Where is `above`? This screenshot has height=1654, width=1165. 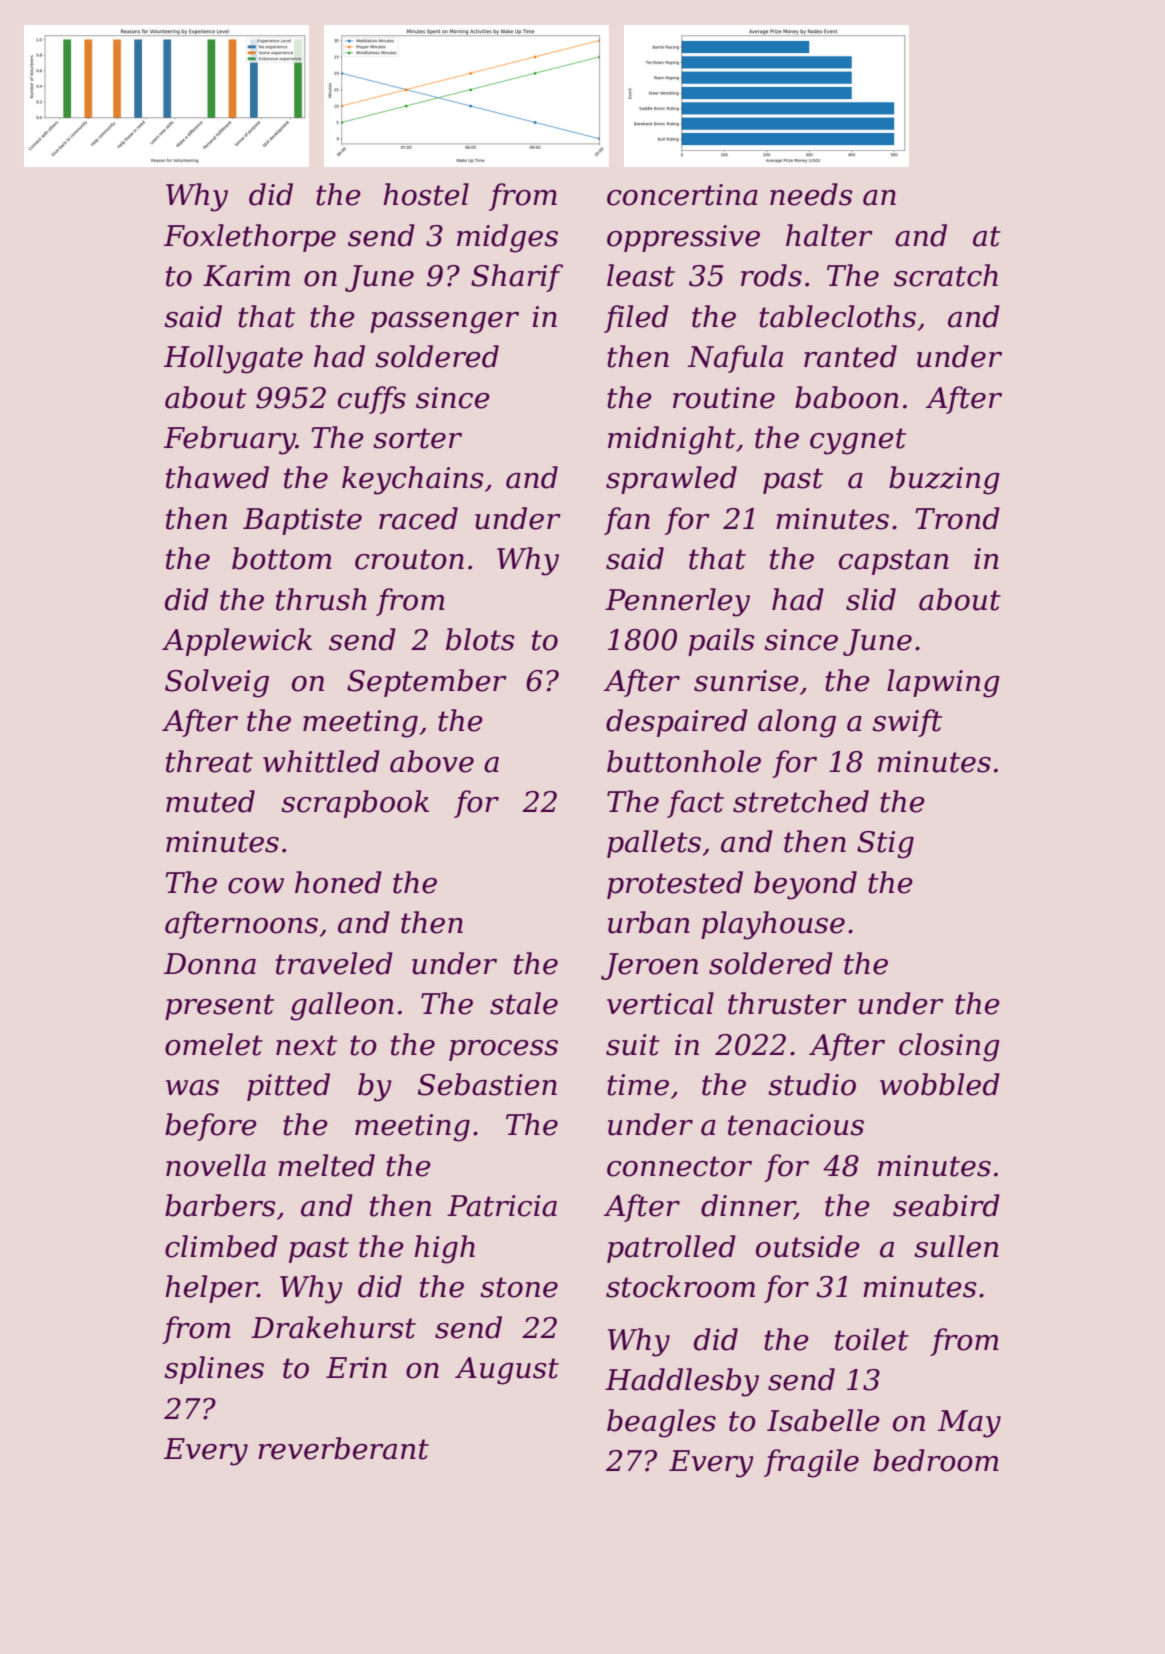
above is located at coordinates (432, 761).
